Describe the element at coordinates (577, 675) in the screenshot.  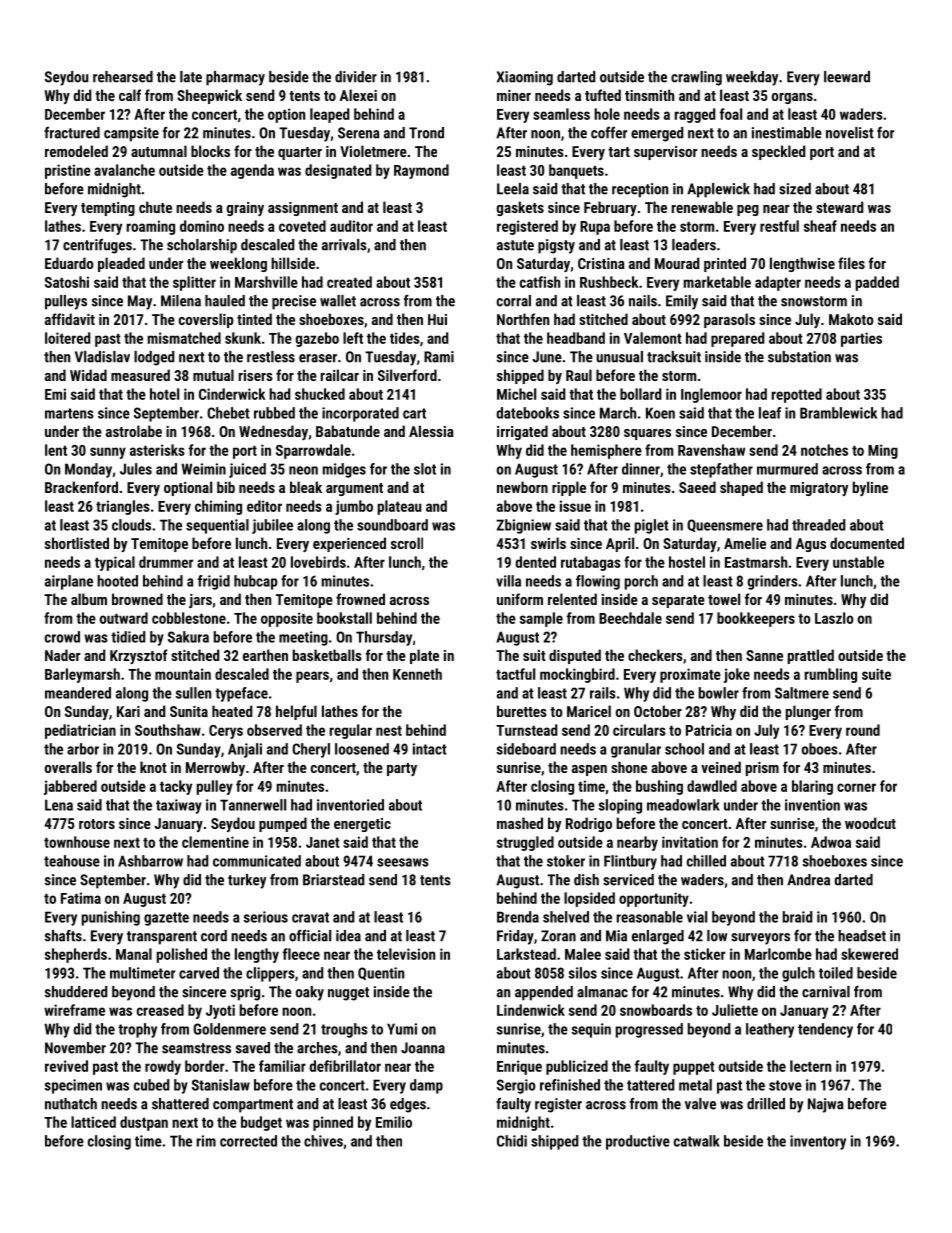
I see `mockingbird` at that location.
